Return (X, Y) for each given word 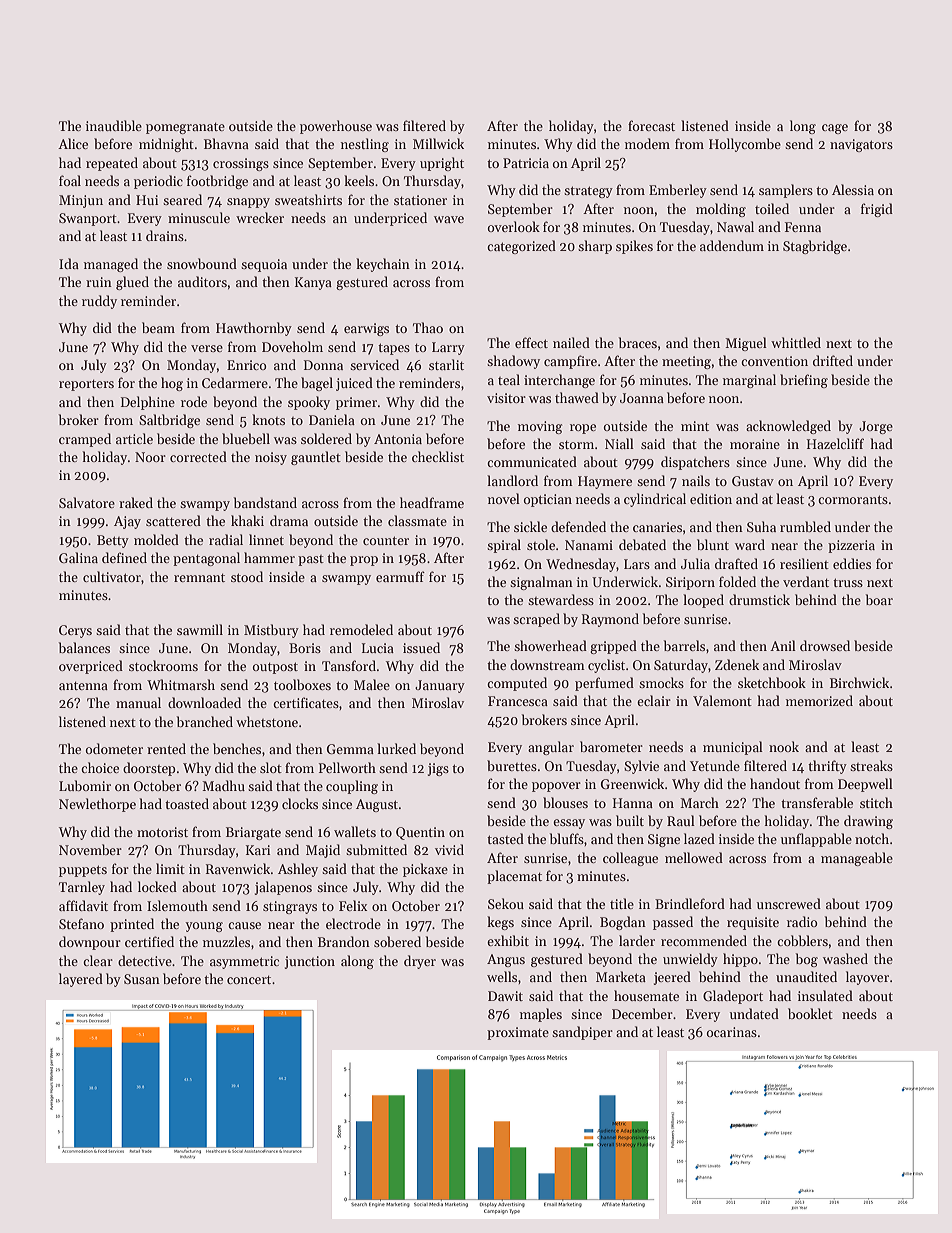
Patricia (526, 163)
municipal (733, 748)
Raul (681, 820)
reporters (86, 385)
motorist (162, 832)
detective (145, 960)
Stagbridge (815, 247)
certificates (306, 702)
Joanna (642, 398)
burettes (512, 765)
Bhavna (226, 143)
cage (835, 129)
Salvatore (87, 502)
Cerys (75, 631)
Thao (428, 327)
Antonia (398, 439)
